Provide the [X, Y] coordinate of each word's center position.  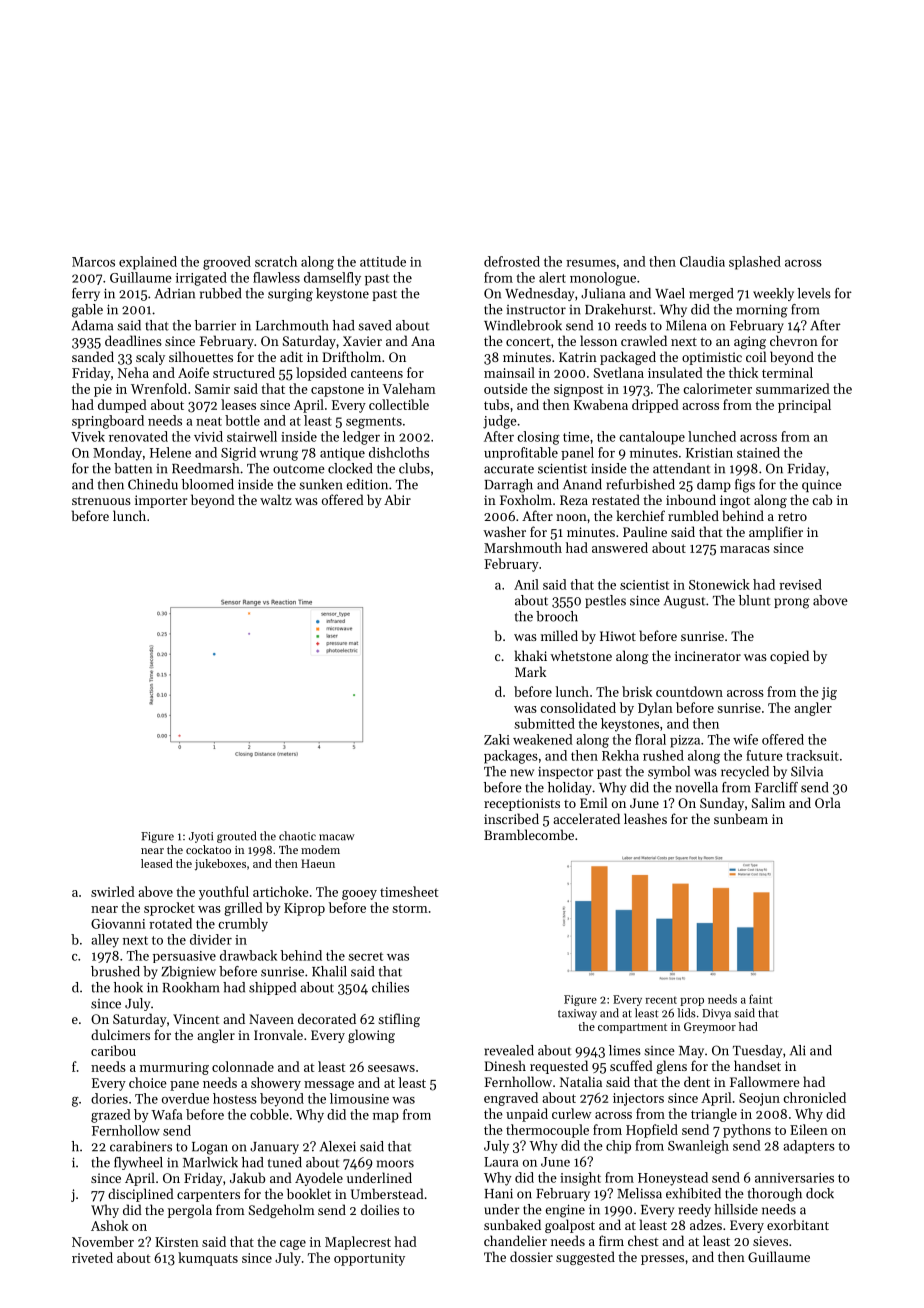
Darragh [508, 486]
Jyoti [201, 837]
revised [800, 584]
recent [661, 1000]
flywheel [138, 1163]
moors [395, 1164]
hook [128, 987]
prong [792, 603]
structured [244, 372]
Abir [397, 499]
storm [410, 908]
